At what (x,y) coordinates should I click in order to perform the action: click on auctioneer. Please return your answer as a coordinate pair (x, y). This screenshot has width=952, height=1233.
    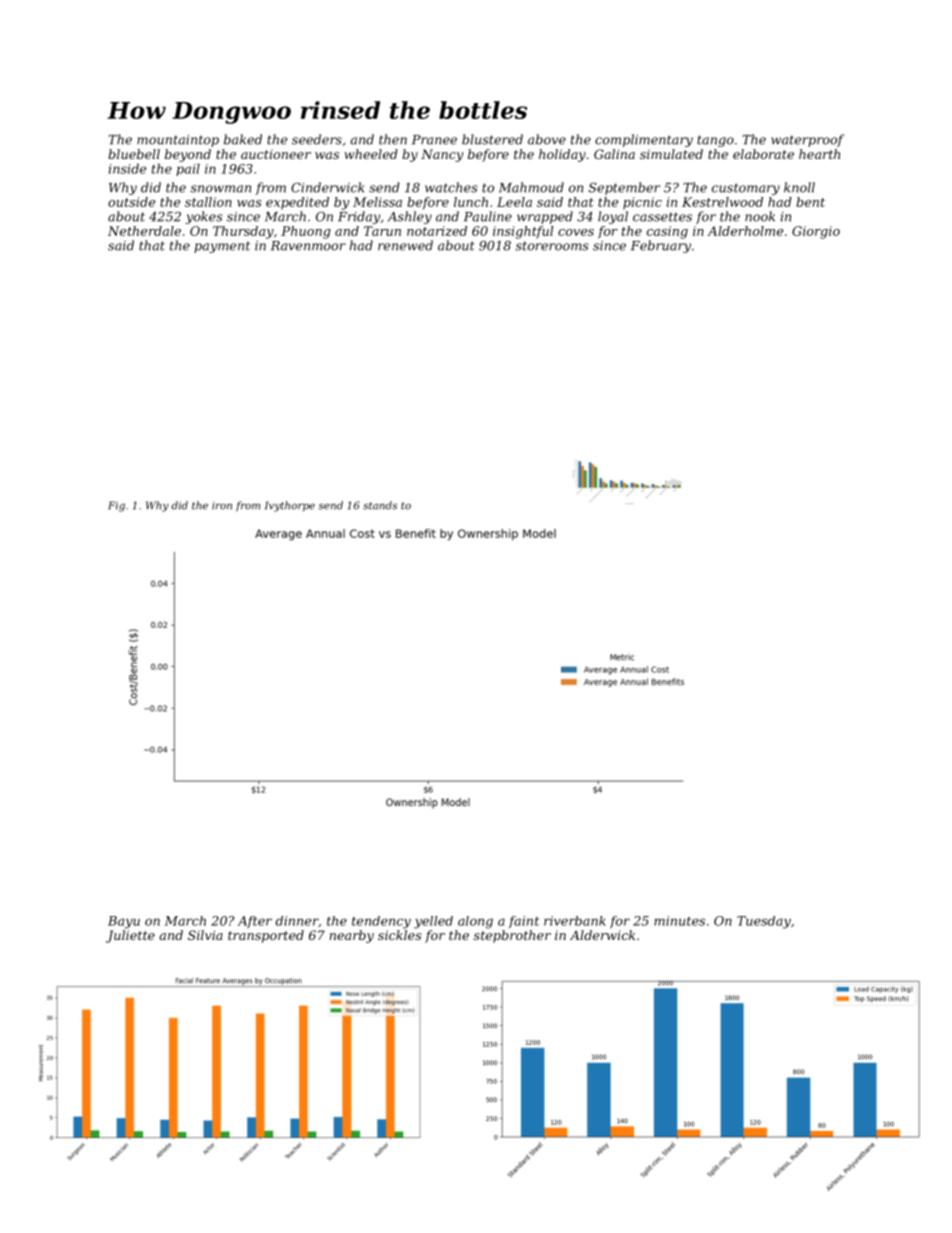
    Looking at the image, I should click on (276, 154).
